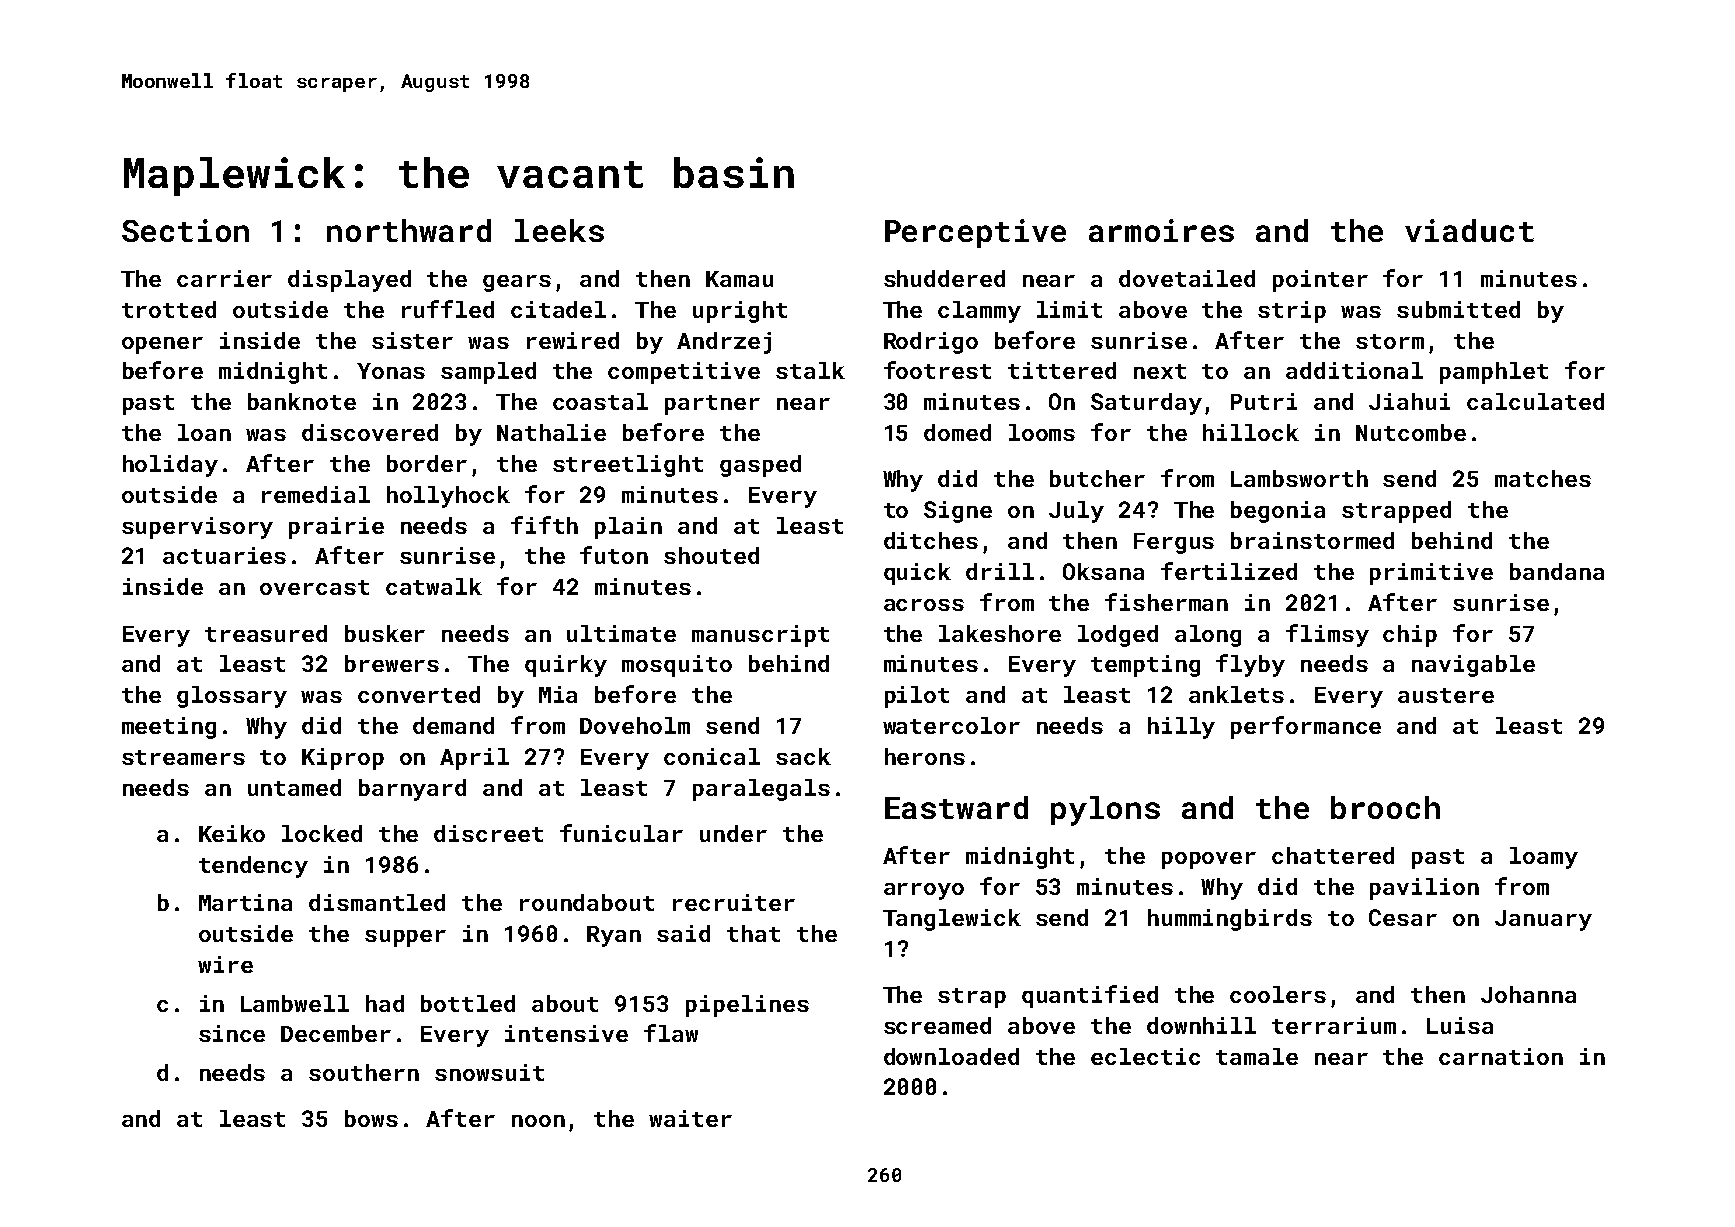 This document has height=1227, width=1735. I want to click on dismantled, so click(377, 902).
